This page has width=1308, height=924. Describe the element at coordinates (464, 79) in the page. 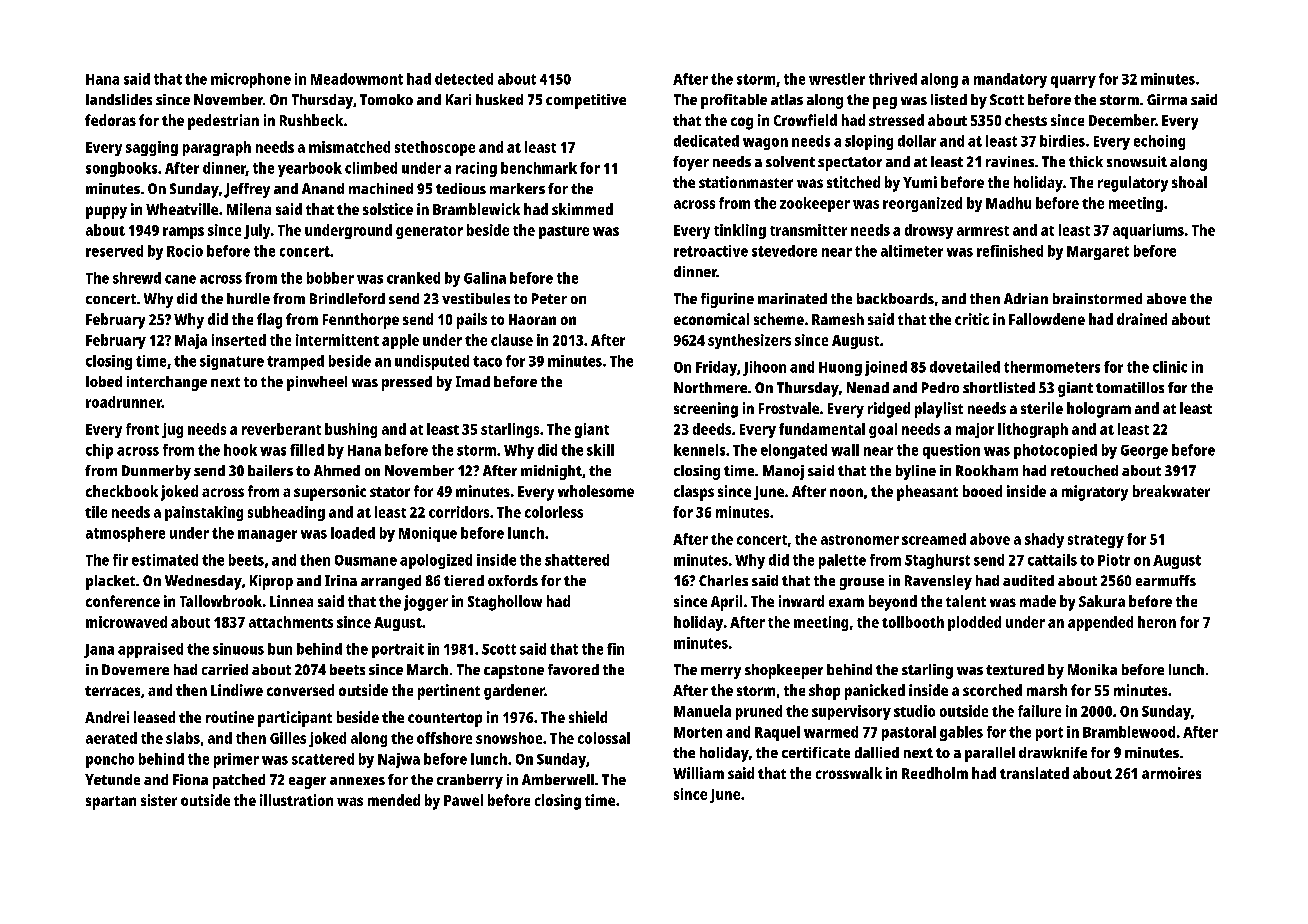

I see `detected` at that location.
